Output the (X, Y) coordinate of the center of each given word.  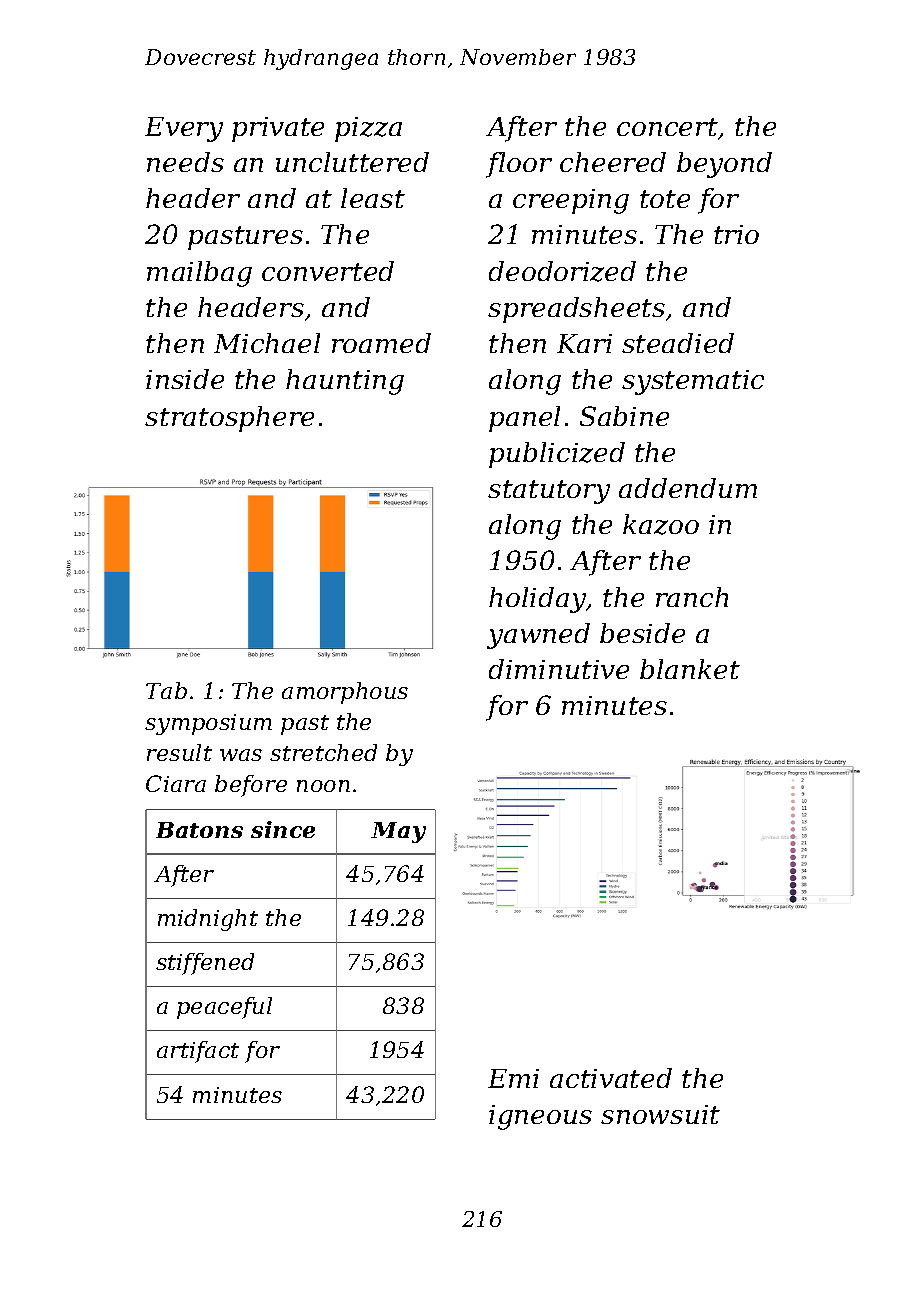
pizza (368, 129)
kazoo (661, 524)
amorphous (345, 693)
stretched (323, 752)
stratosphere (229, 419)
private (278, 129)
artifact (198, 1052)
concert (667, 127)
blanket (690, 669)
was (241, 755)
